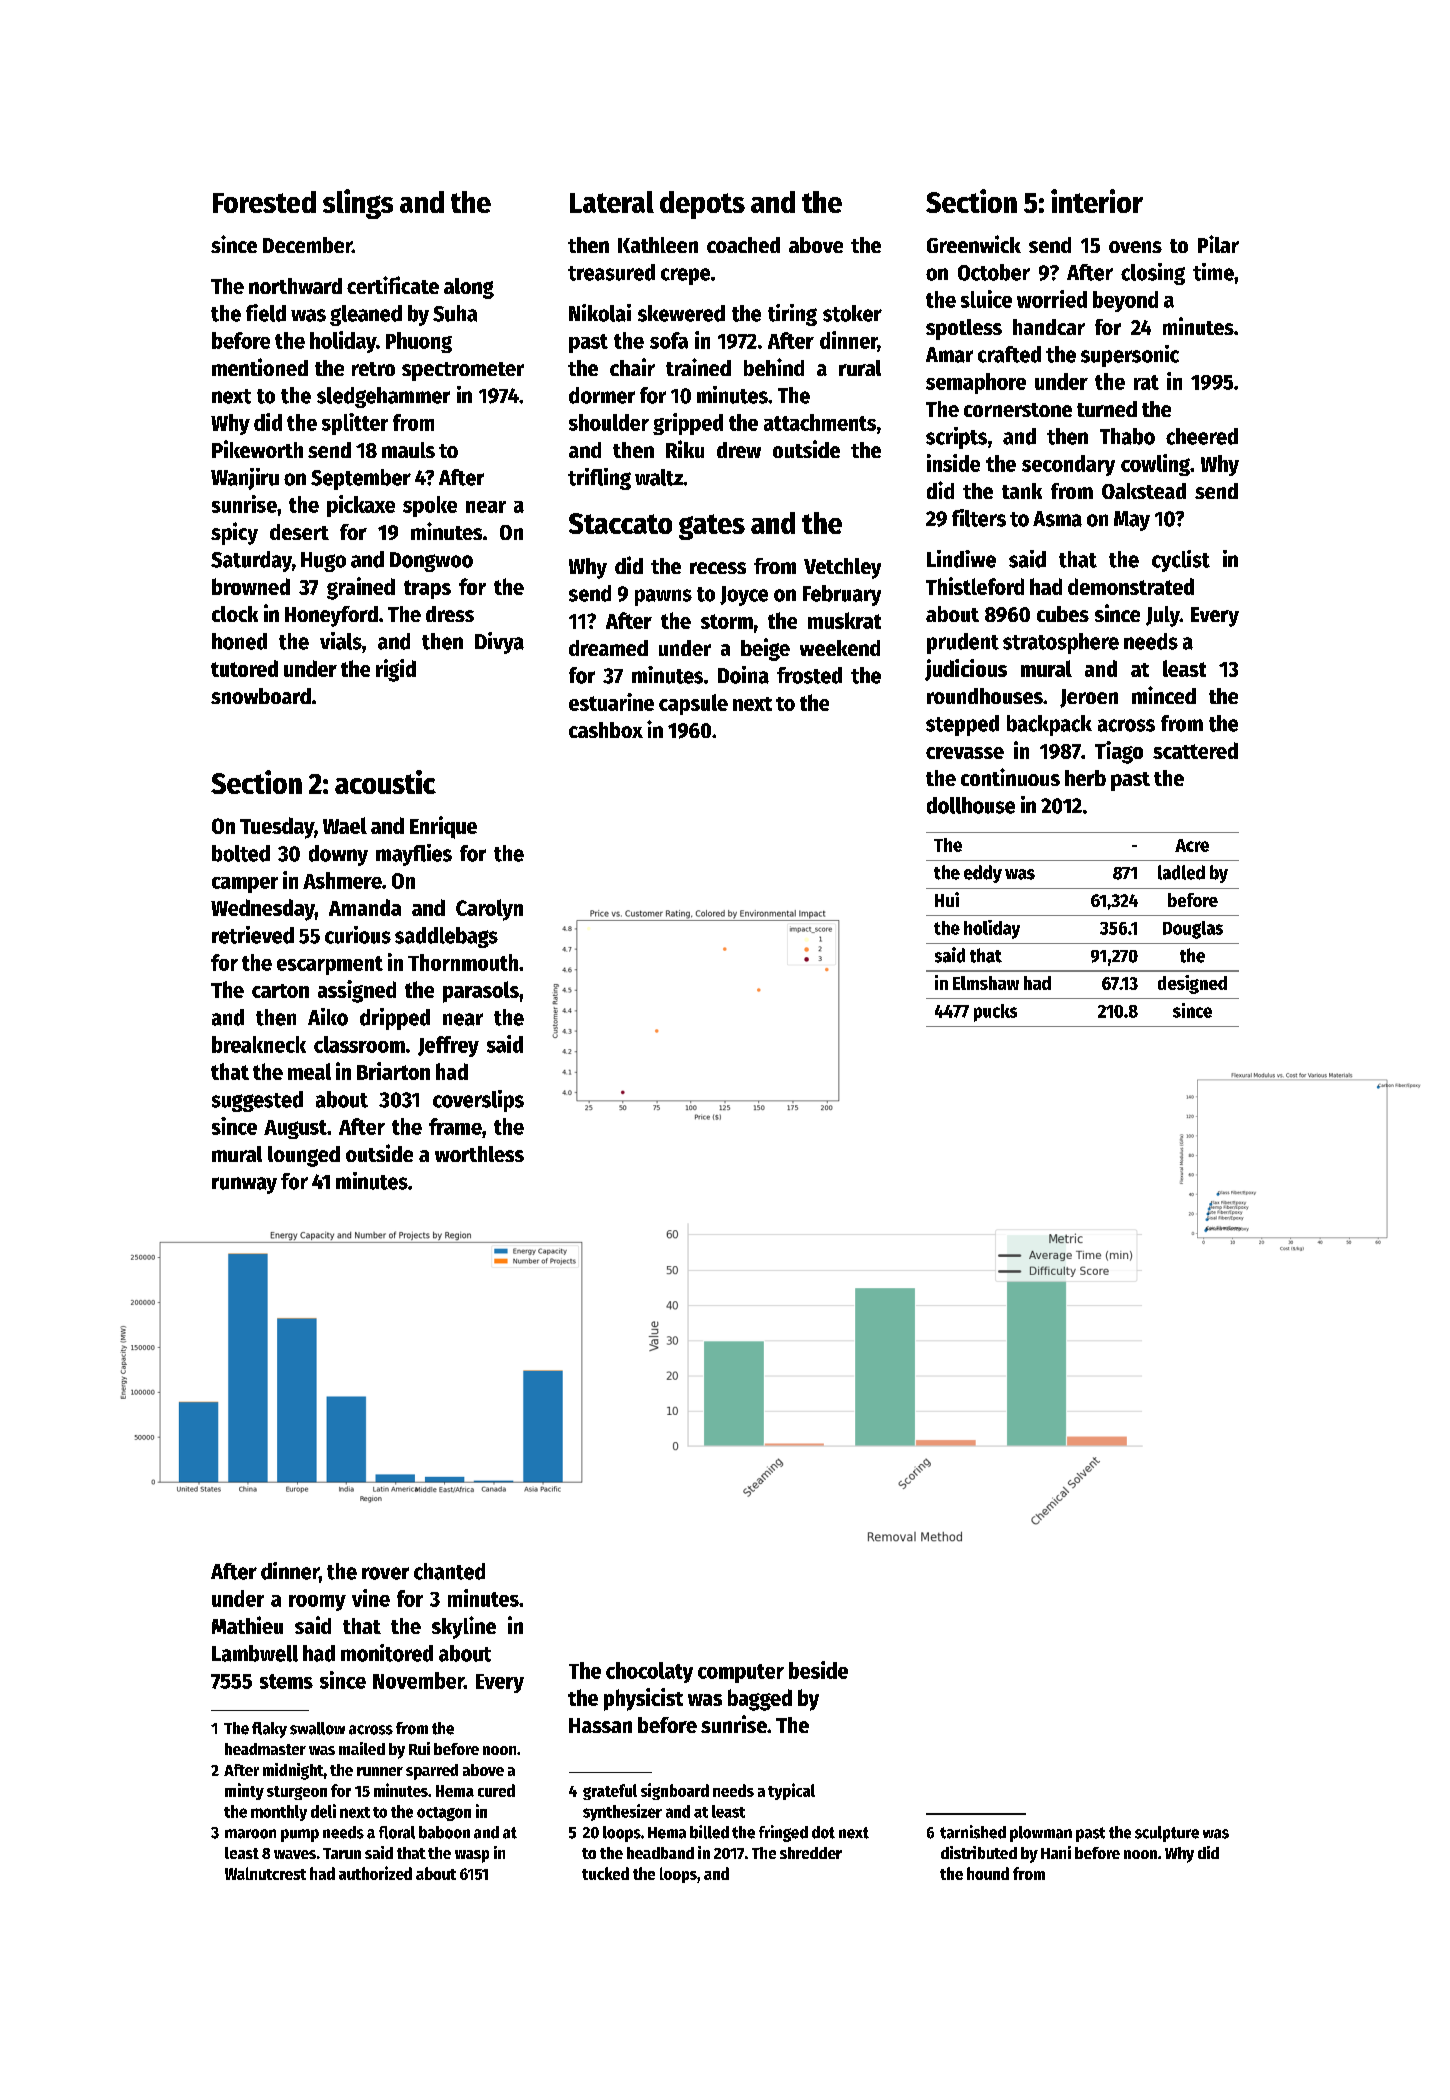 Image resolution: width=1450 pixels, height=2100 pixels. Describe the element at coordinates (380, 1771) in the document. I see `runner` at that location.
